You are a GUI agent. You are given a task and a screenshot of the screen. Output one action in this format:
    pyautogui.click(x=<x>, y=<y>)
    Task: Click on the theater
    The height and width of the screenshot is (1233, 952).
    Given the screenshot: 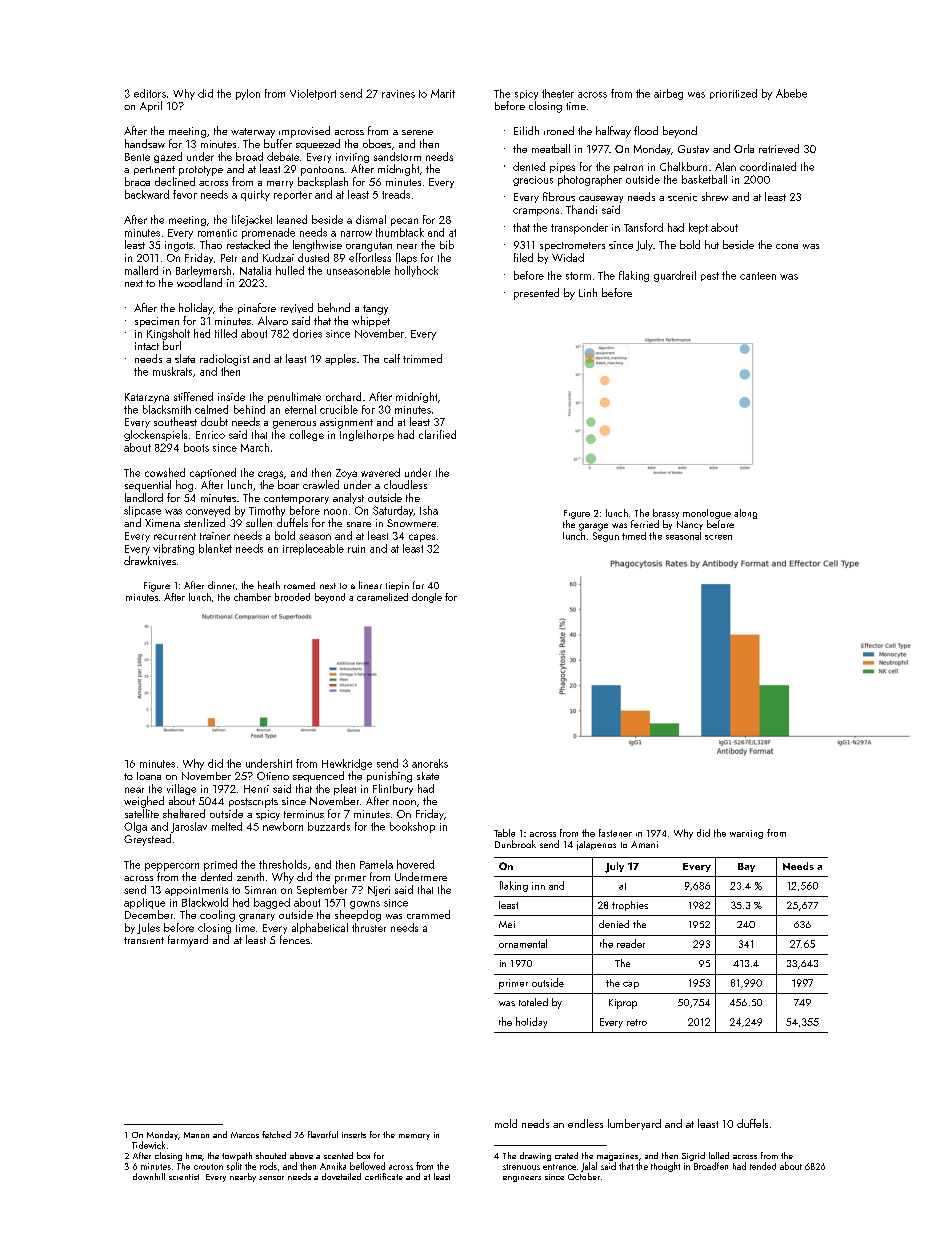 What is the action you would take?
    pyautogui.click(x=558, y=93)
